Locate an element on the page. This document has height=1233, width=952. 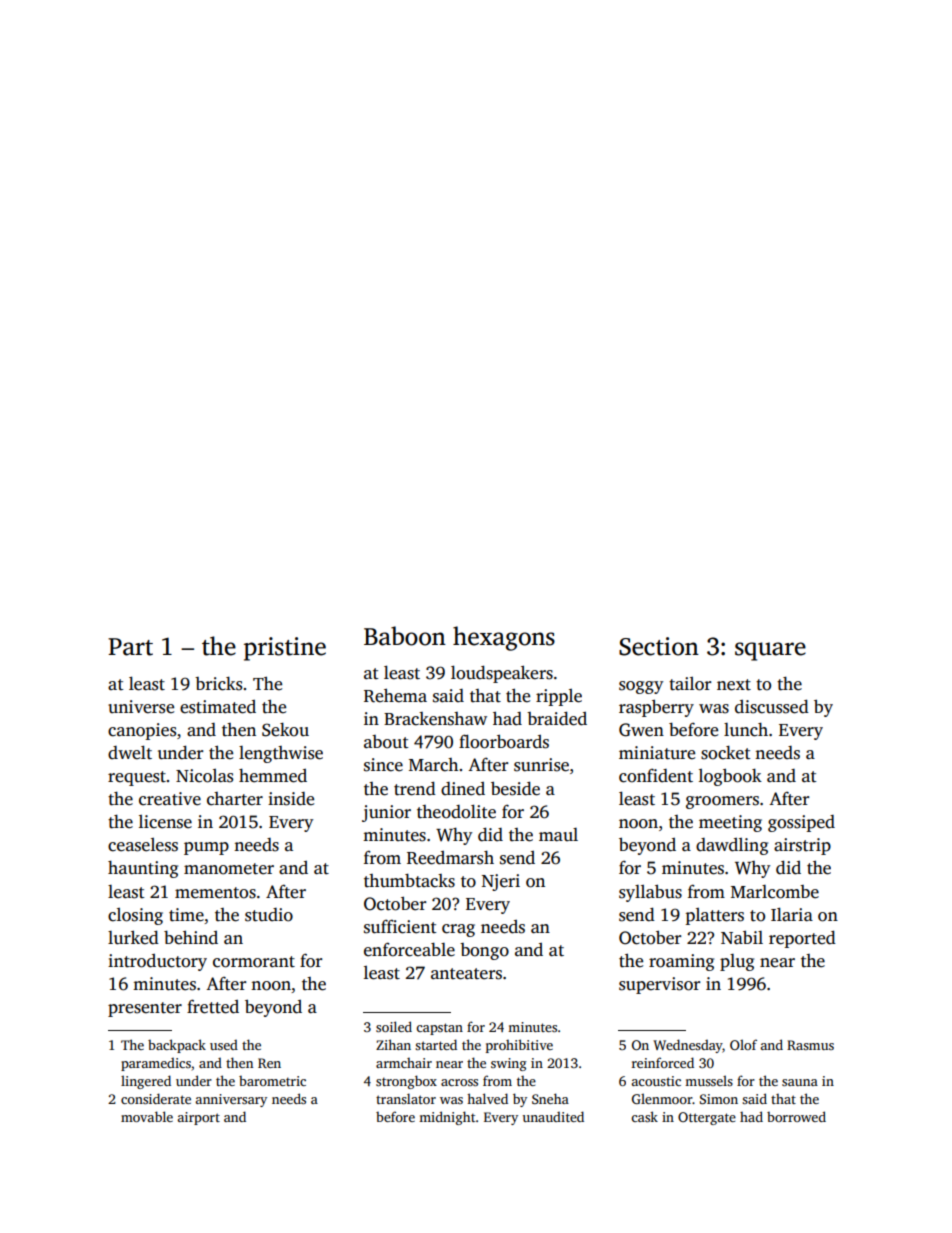
inside is located at coordinates (291, 799).
